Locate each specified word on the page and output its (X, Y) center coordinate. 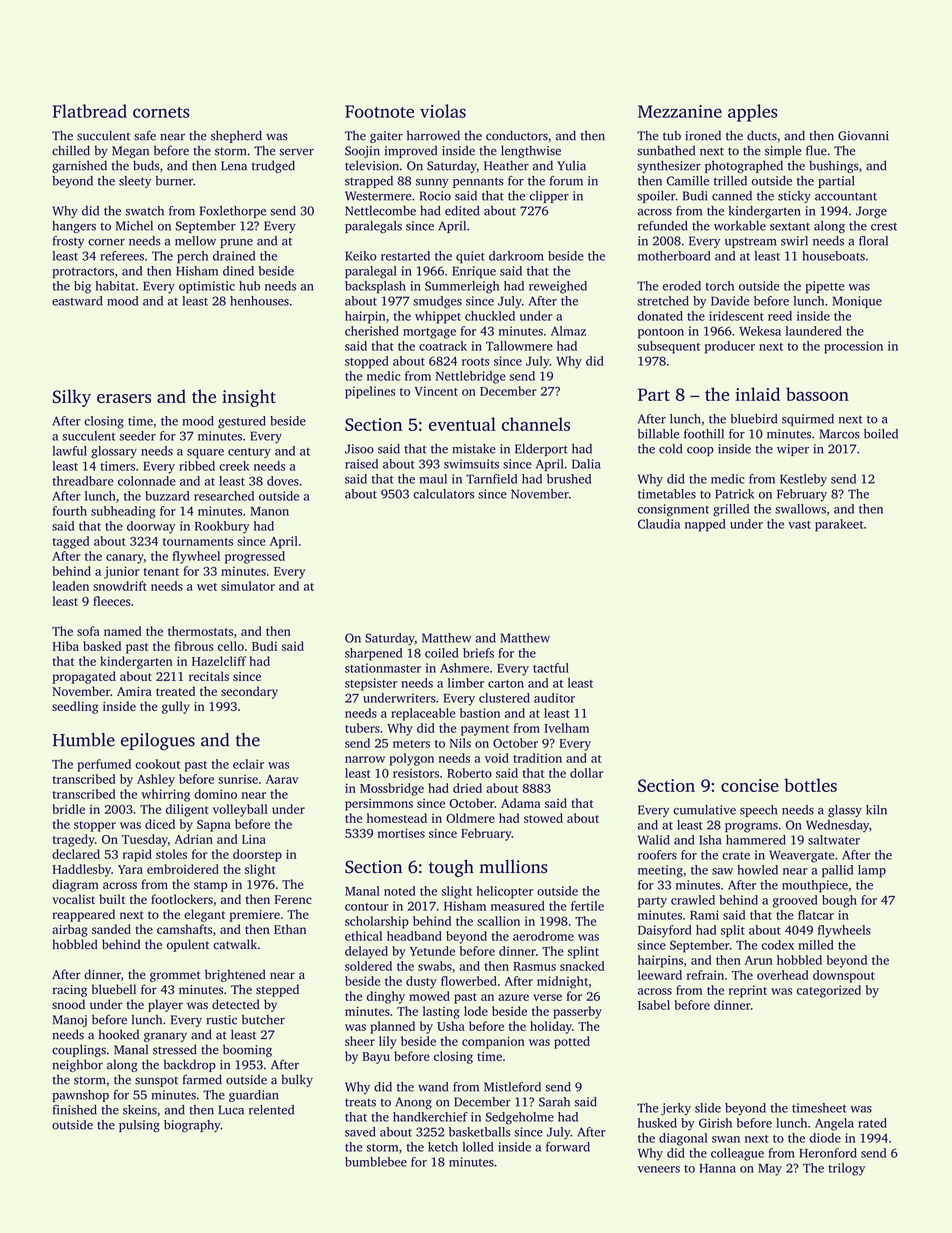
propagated (84, 677)
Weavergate (801, 856)
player (165, 1005)
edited (462, 211)
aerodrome (543, 936)
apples (753, 113)
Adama (521, 803)
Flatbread (90, 111)
